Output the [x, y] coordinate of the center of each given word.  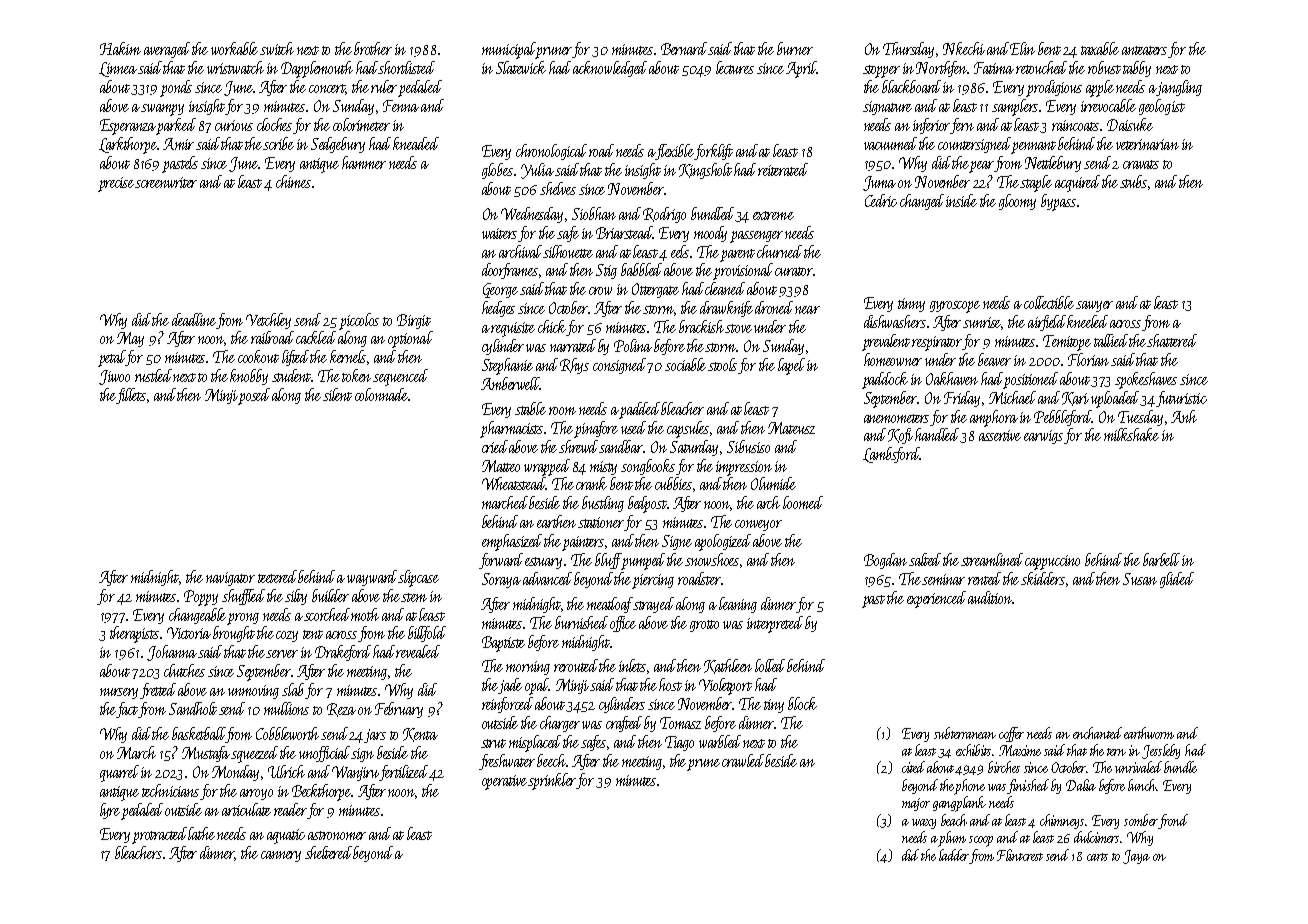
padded [640, 410]
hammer [364, 162]
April [801, 69]
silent [337, 394]
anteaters [1144, 50]
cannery [281, 856]
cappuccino [1052, 562]
